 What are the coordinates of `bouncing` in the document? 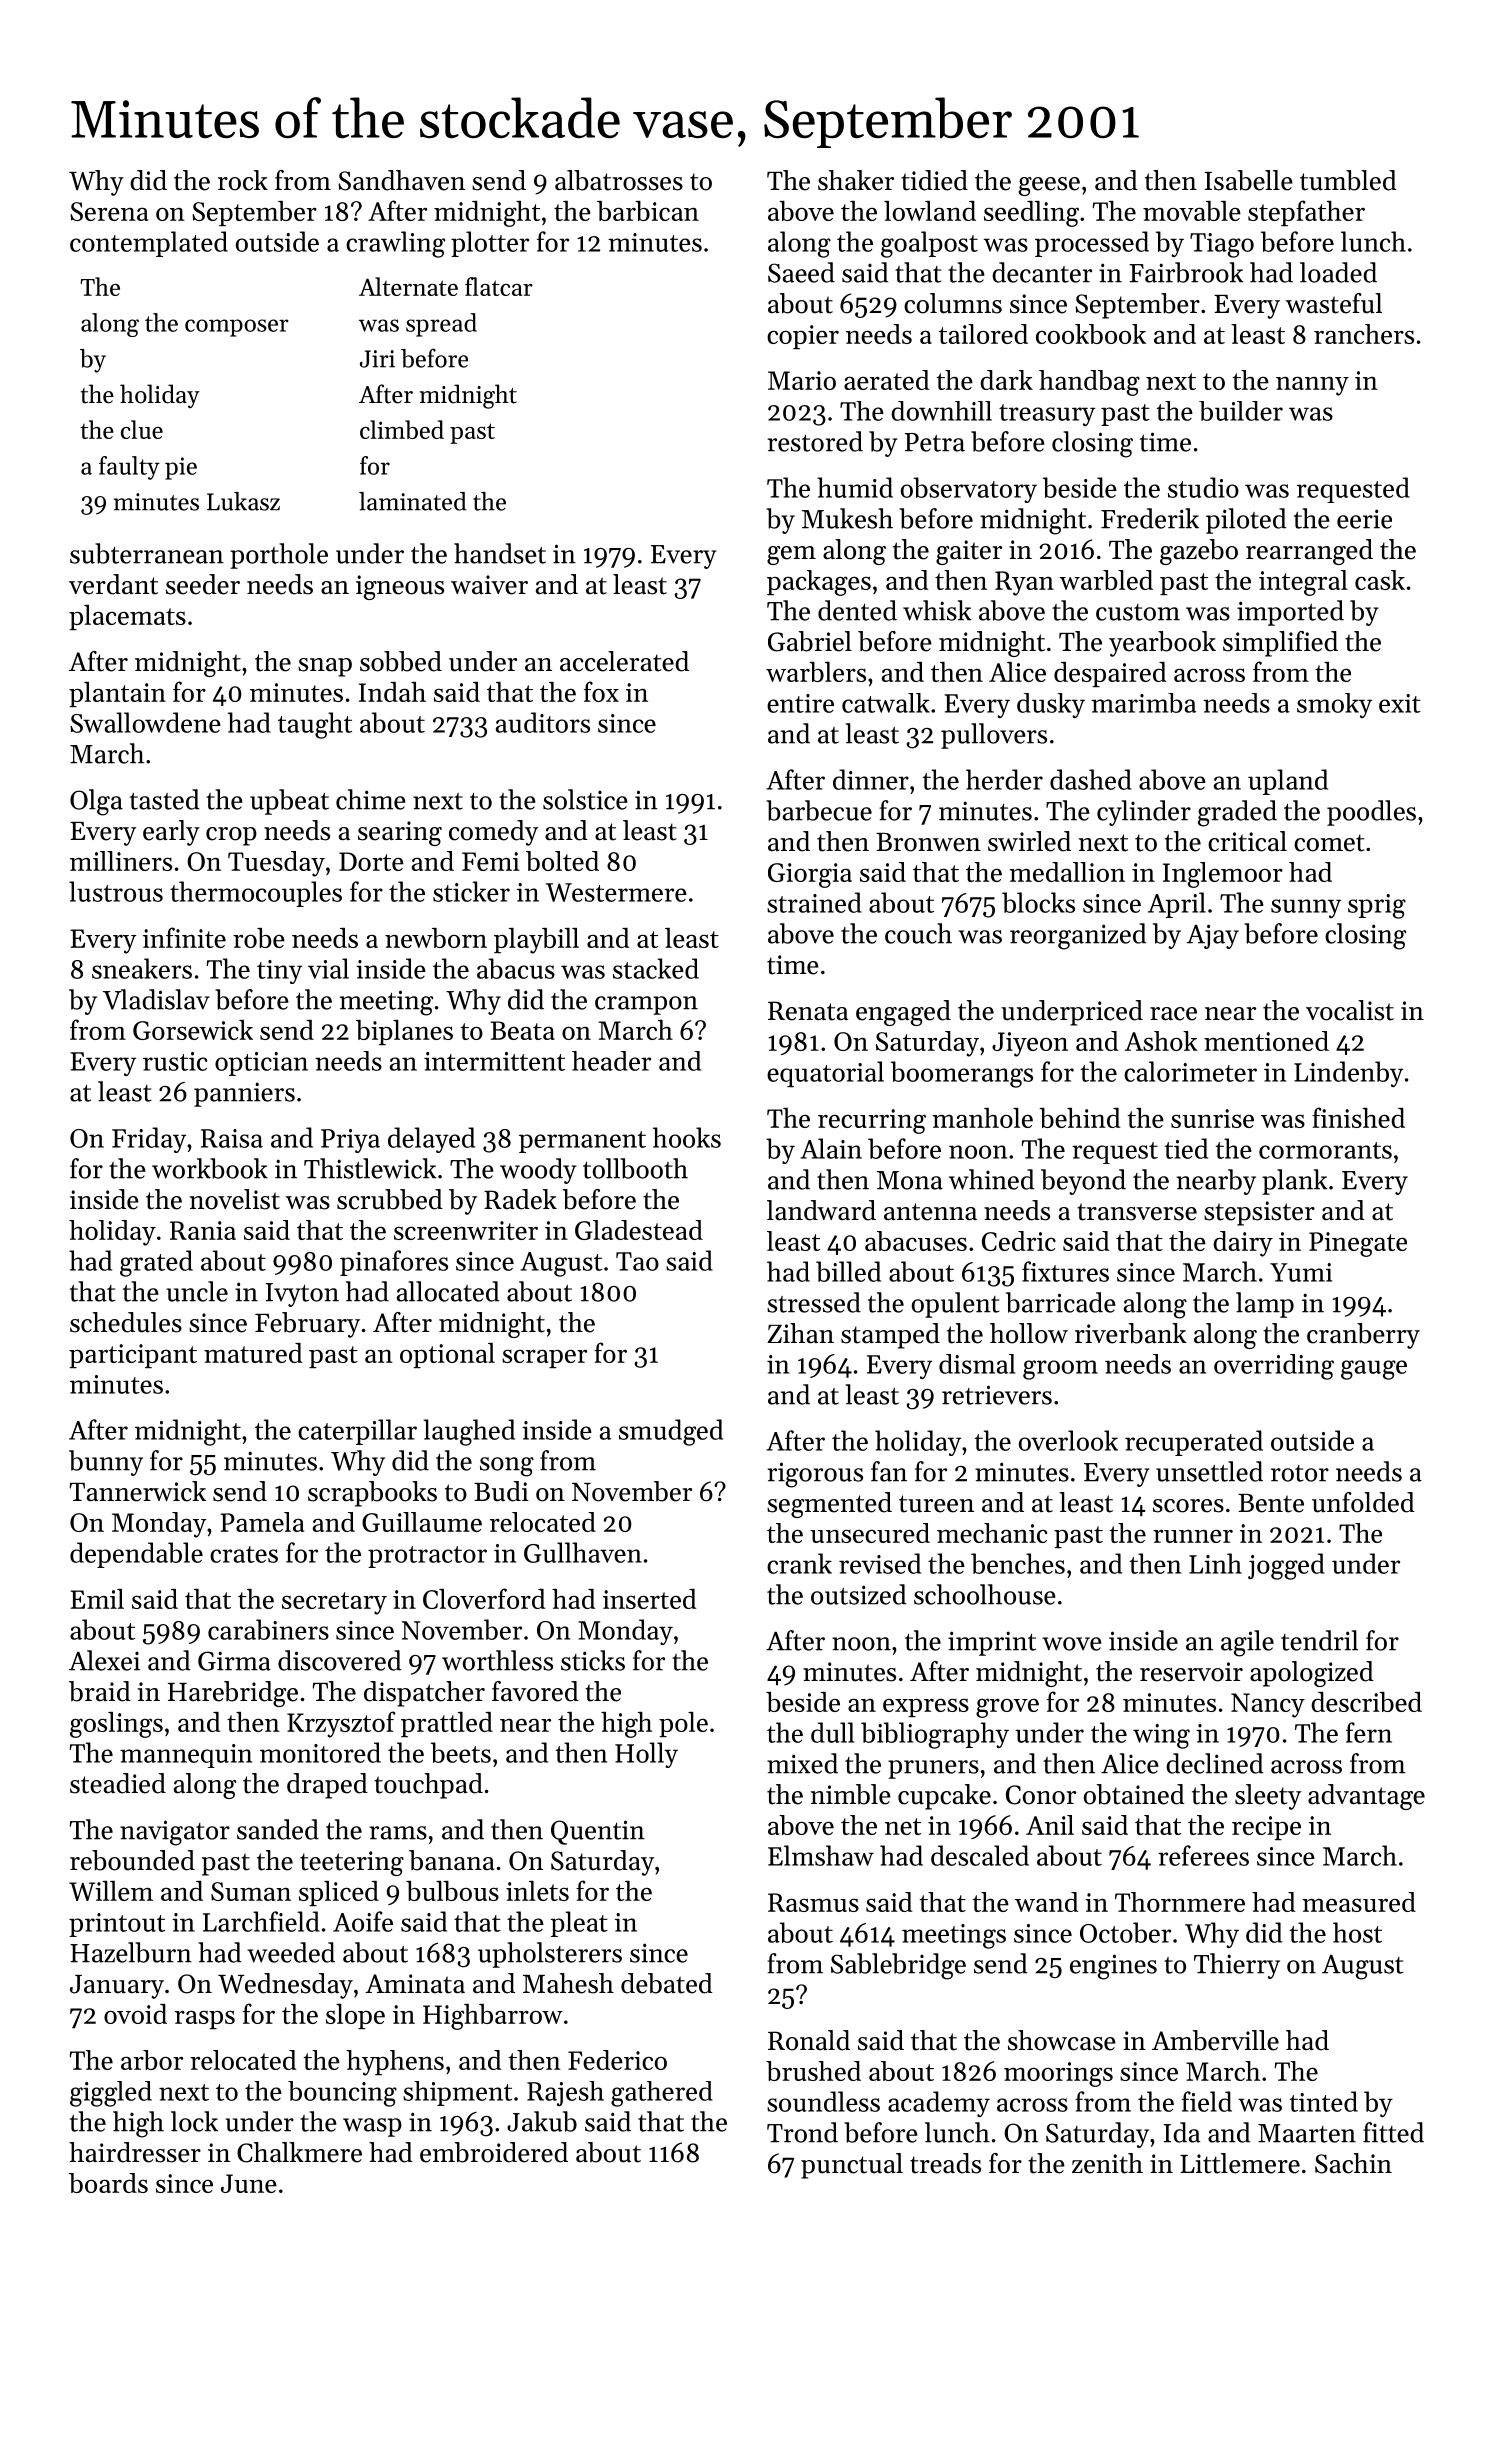 It's located at (342, 2094).
